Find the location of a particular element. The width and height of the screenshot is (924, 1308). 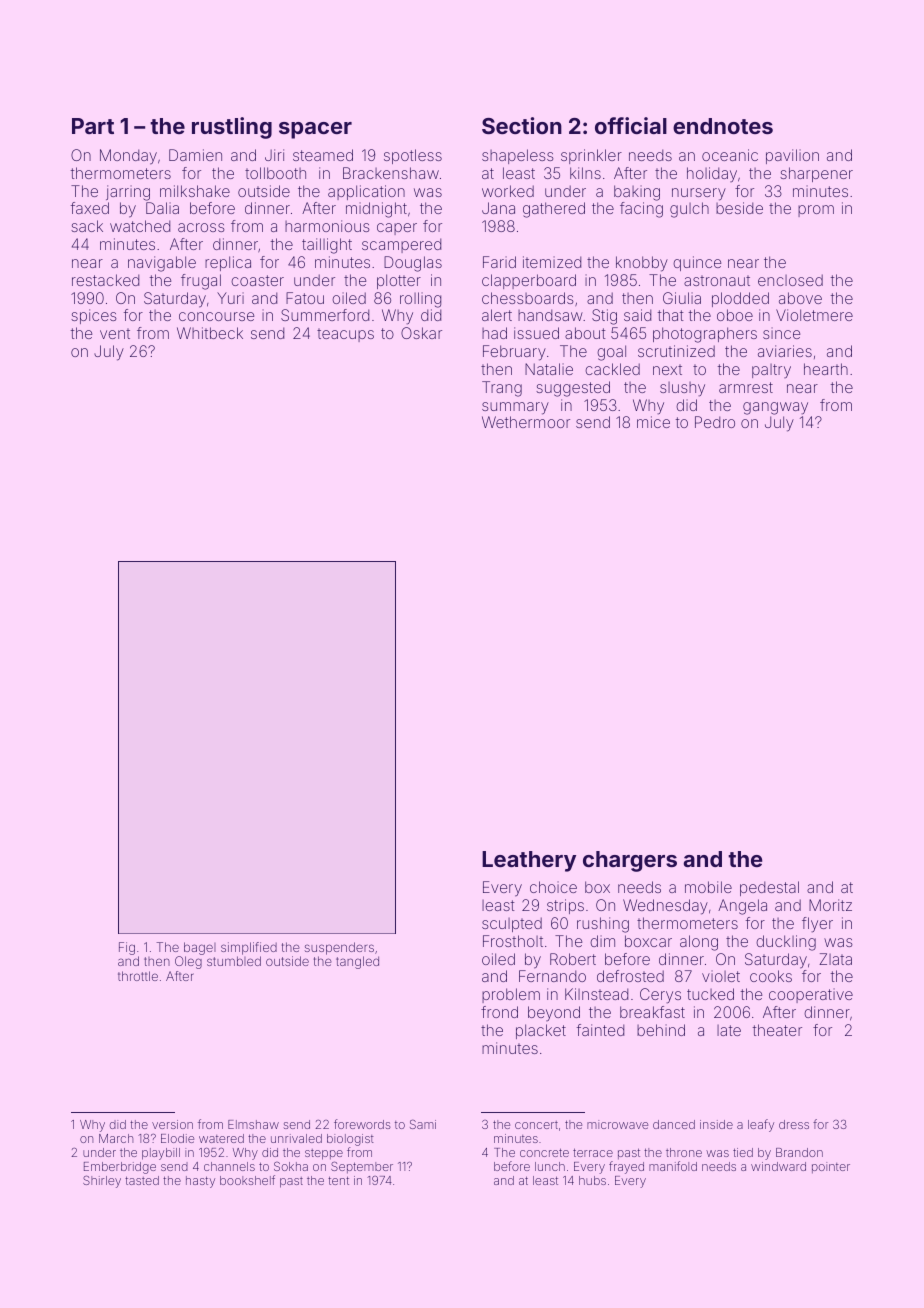

Whitbeck is located at coordinates (210, 333).
